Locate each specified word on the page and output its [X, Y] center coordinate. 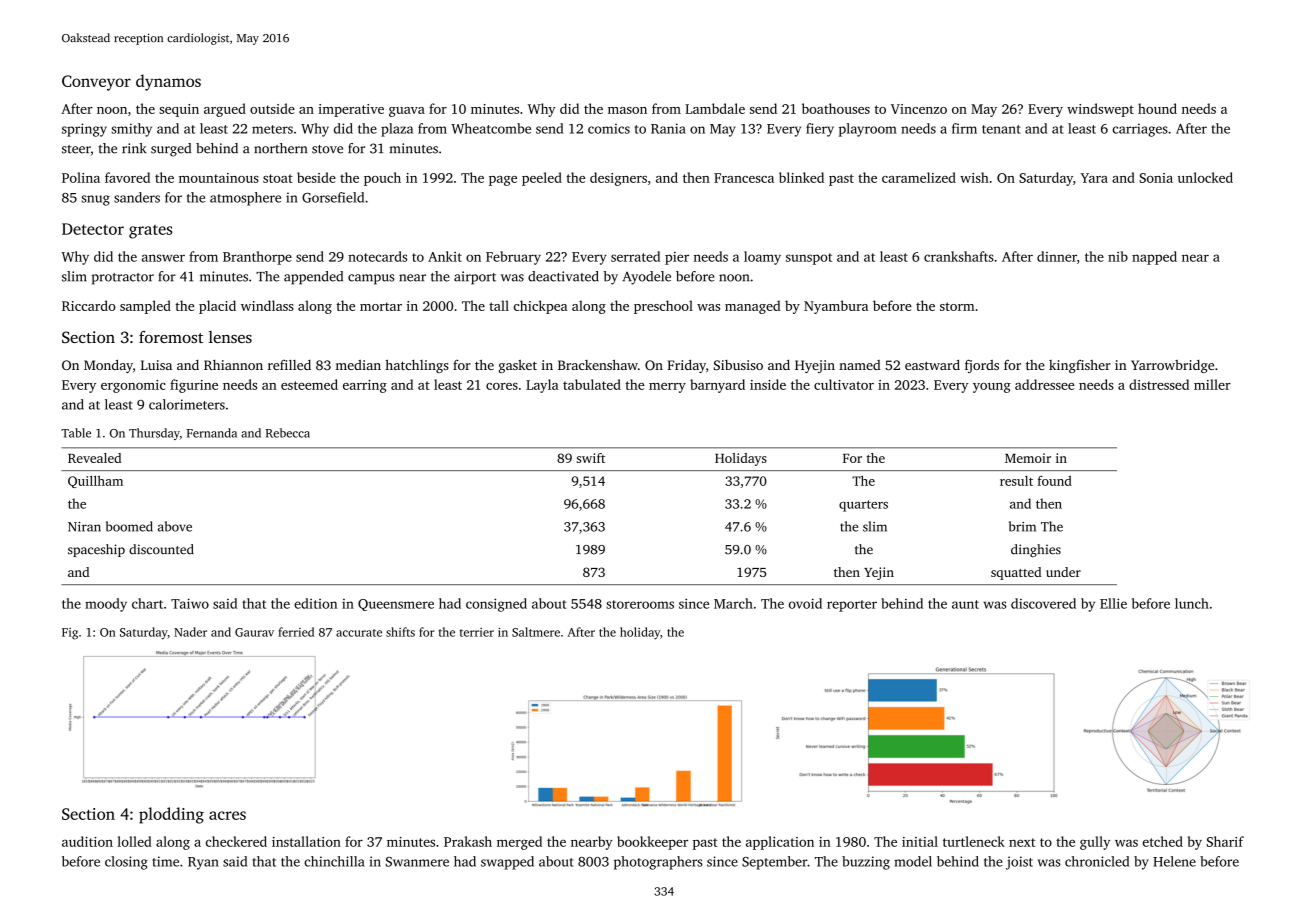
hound [1157, 108]
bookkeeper [652, 843]
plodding [171, 815]
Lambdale [715, 108]
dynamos [168, 82]
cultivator [844, 384]
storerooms [640, 604]
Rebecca [288, 433]
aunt [965, 604]
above [175, 526]
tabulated [592, 384]
